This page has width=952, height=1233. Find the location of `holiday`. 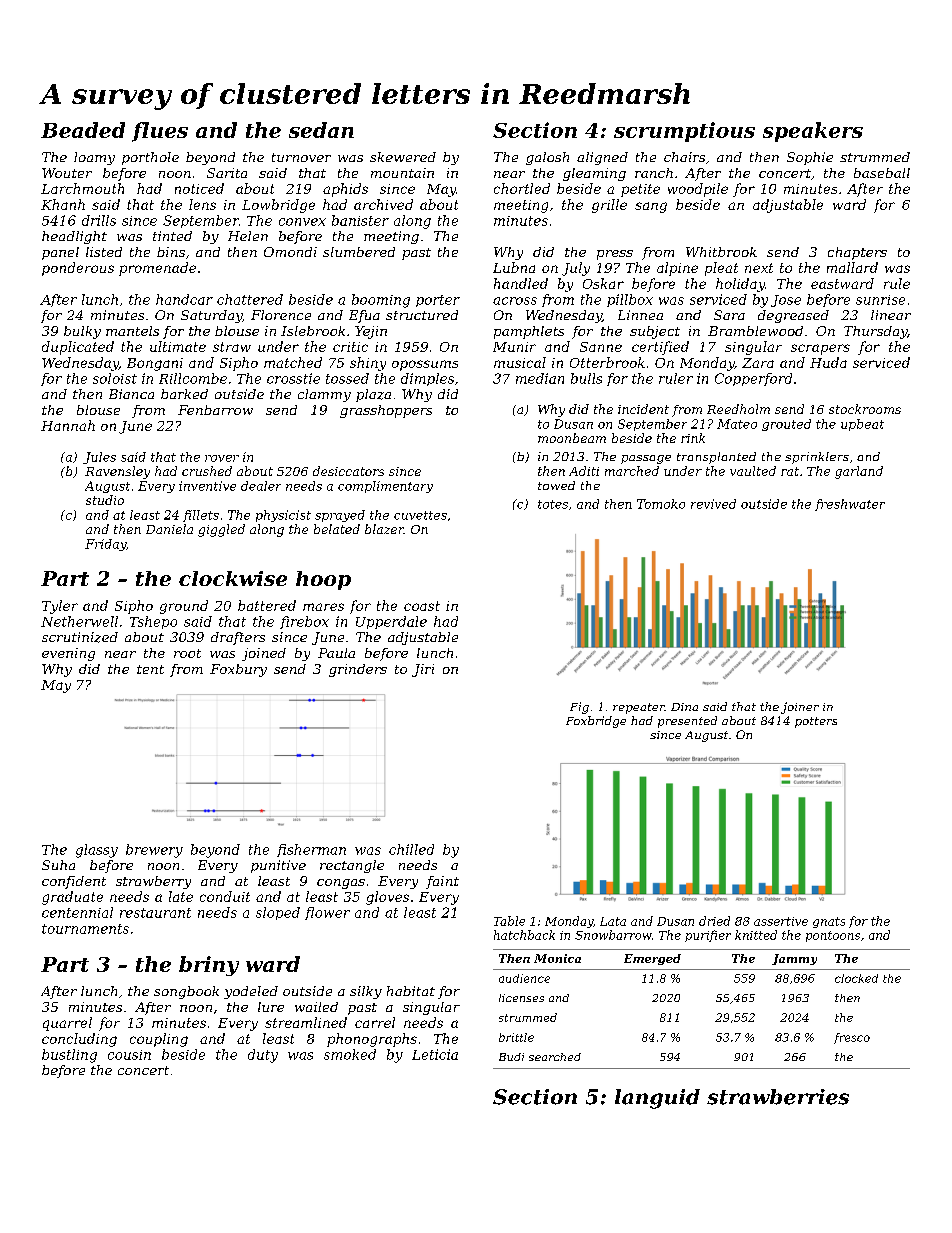

holiday is located at coordinates (740, 285).
